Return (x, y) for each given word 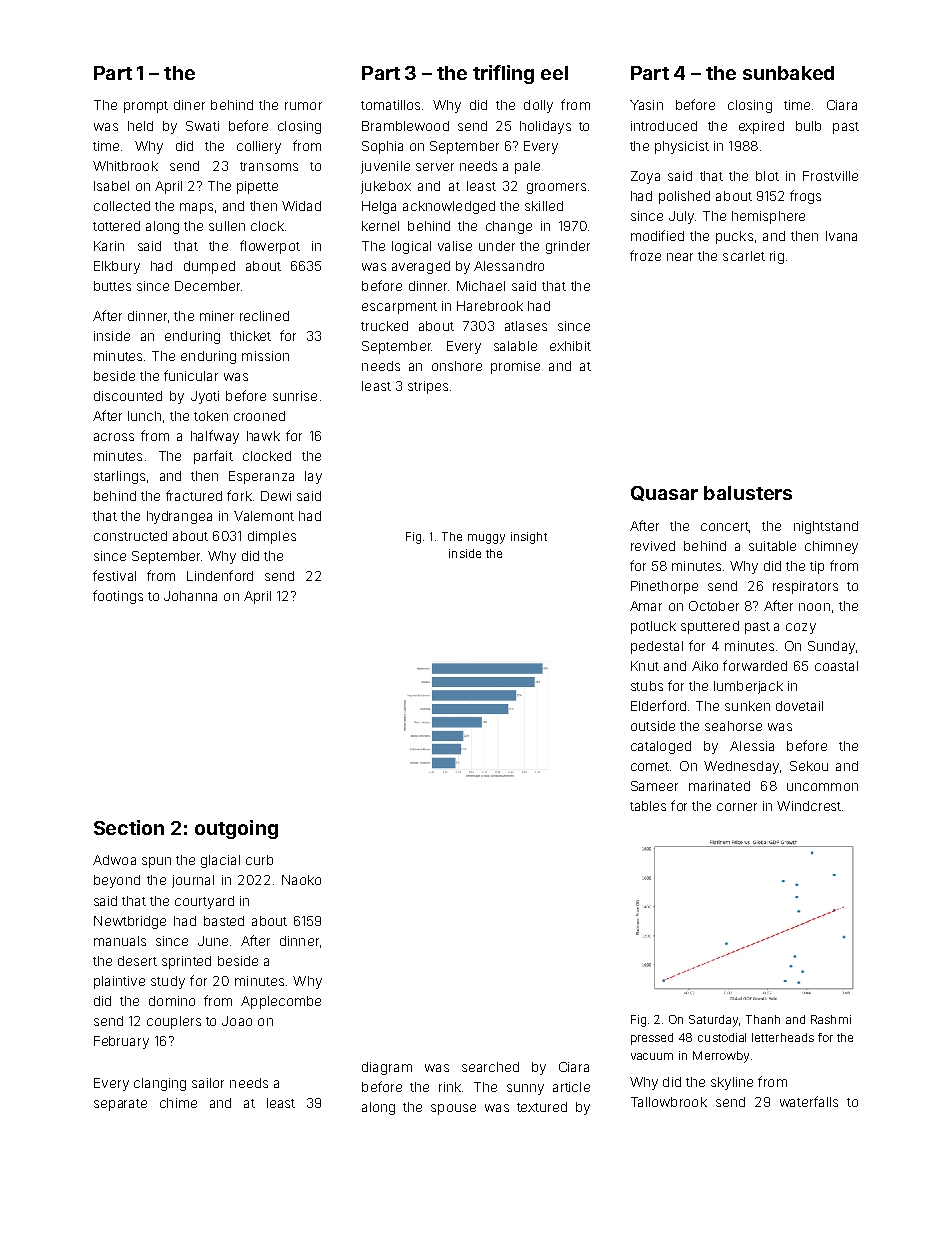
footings (118, 597)
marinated (719, 786)
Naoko (301, 880)
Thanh (763, 1019)
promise (515, 367)
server (435, 167)
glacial (220, 861)
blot (767, 176)
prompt (146, 107)
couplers (174, 1022)
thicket (250, 336)
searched (490, 1067)
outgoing (236, 829)
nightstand (826, 527)
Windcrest (809, 806)
